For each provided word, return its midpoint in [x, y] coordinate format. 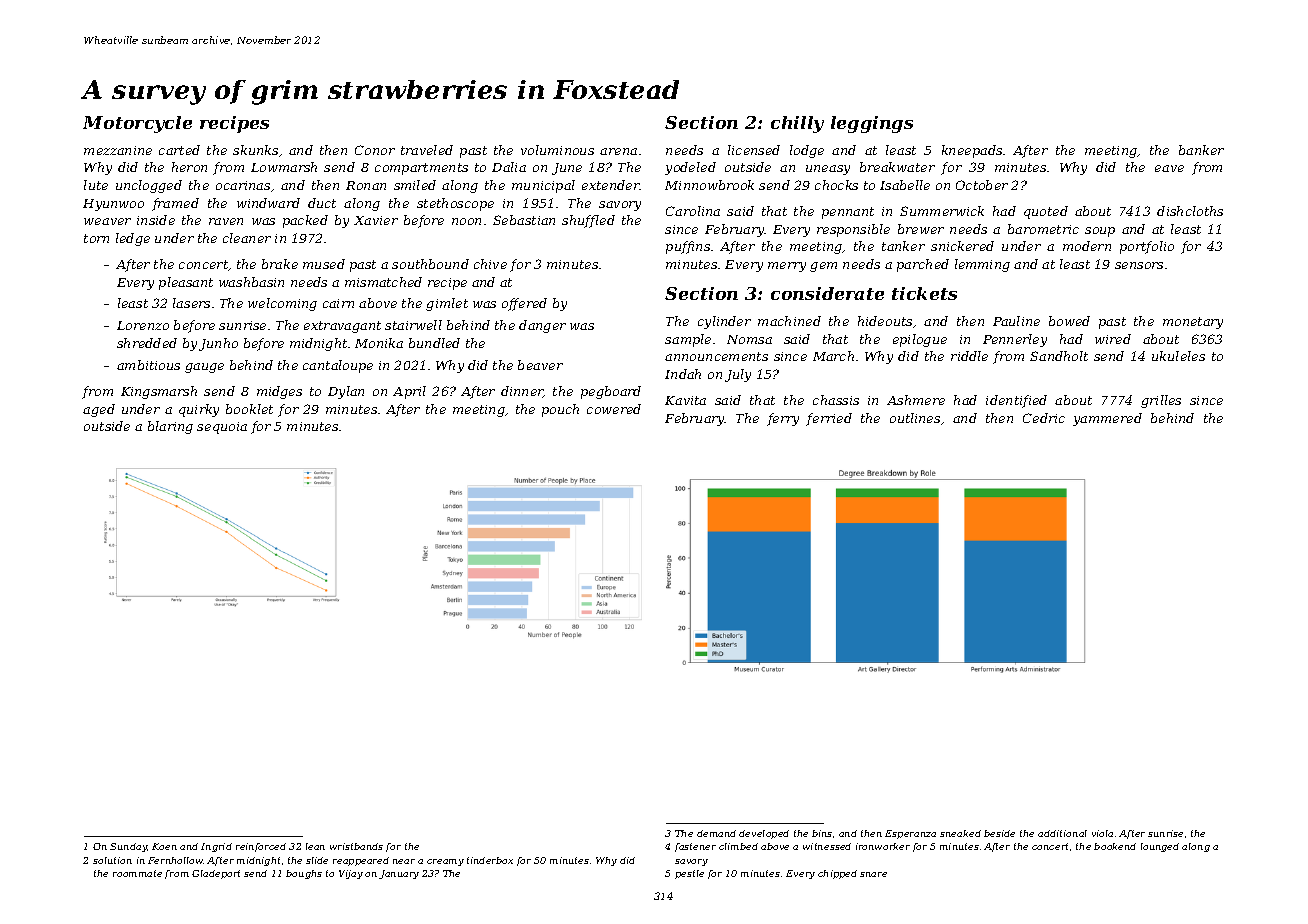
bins [822, 833]
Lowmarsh [284, 167]
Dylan [346, 392]
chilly [797, 124]
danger [542, 326]
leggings [872, 124]
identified [1016, 401]
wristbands [356, 846]
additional [1062, 833]
